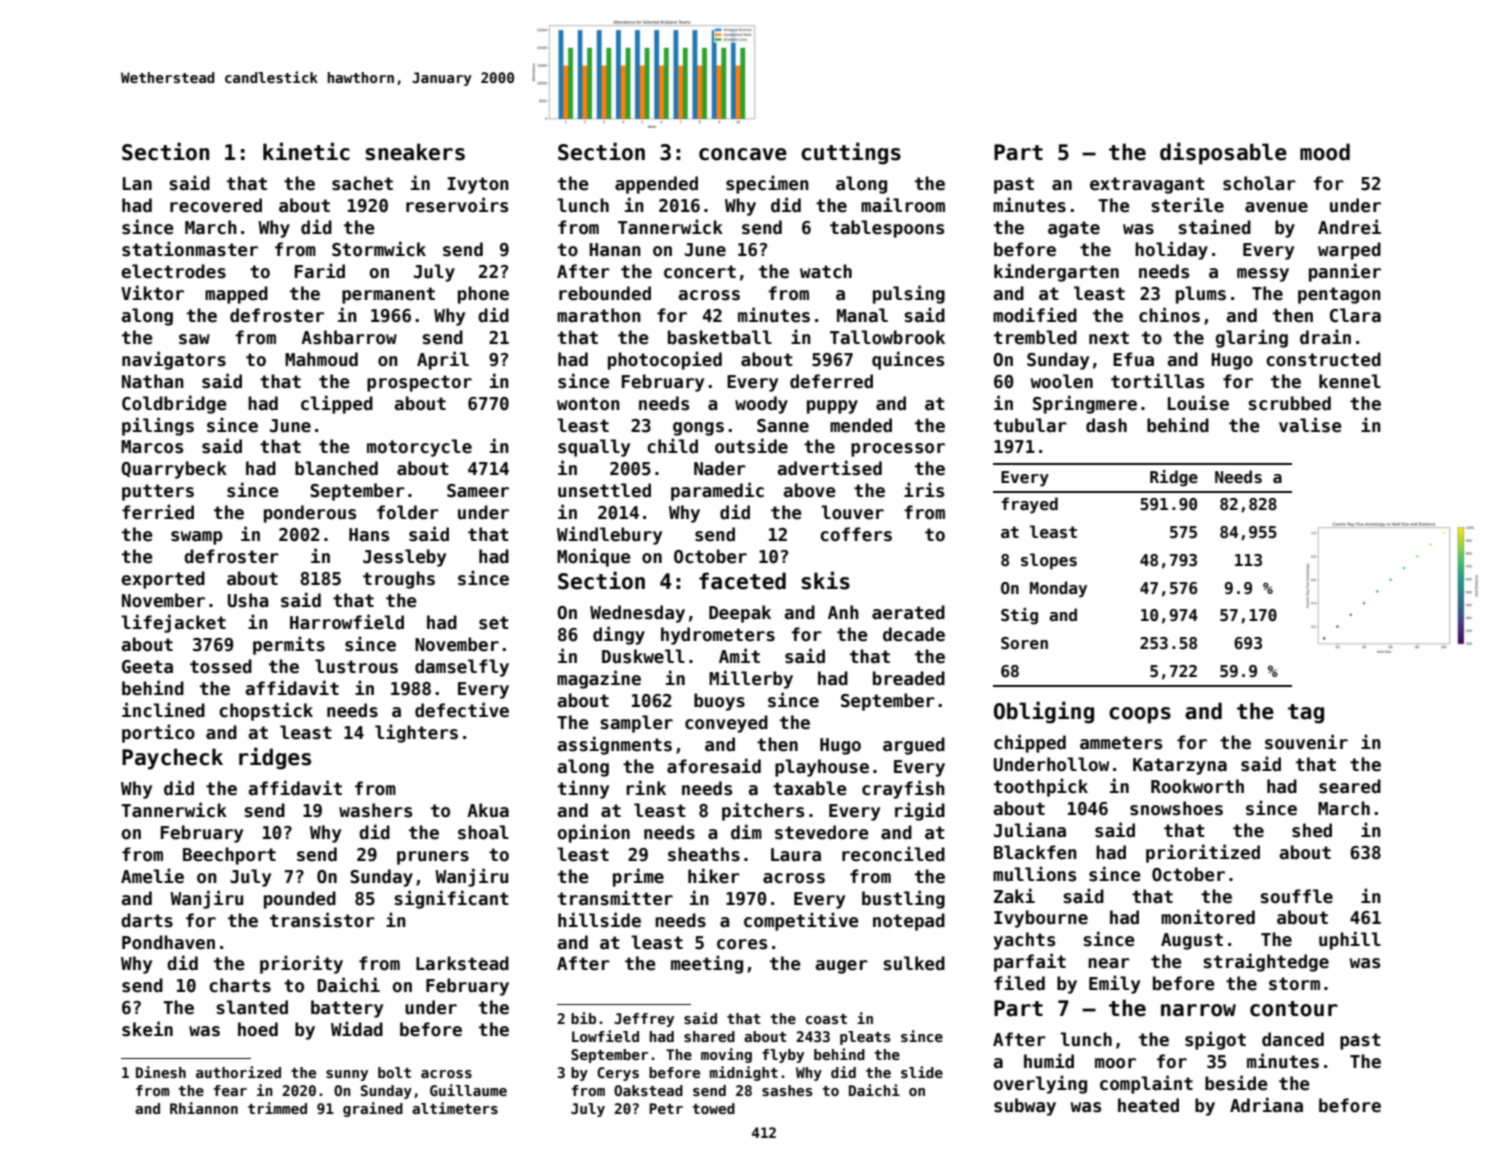 The image size is (1503, 1162). What do you see at coordinates (204, 1108) in the screenshot?
I see `Rhiannon` at bounding box center [204, 1108].
